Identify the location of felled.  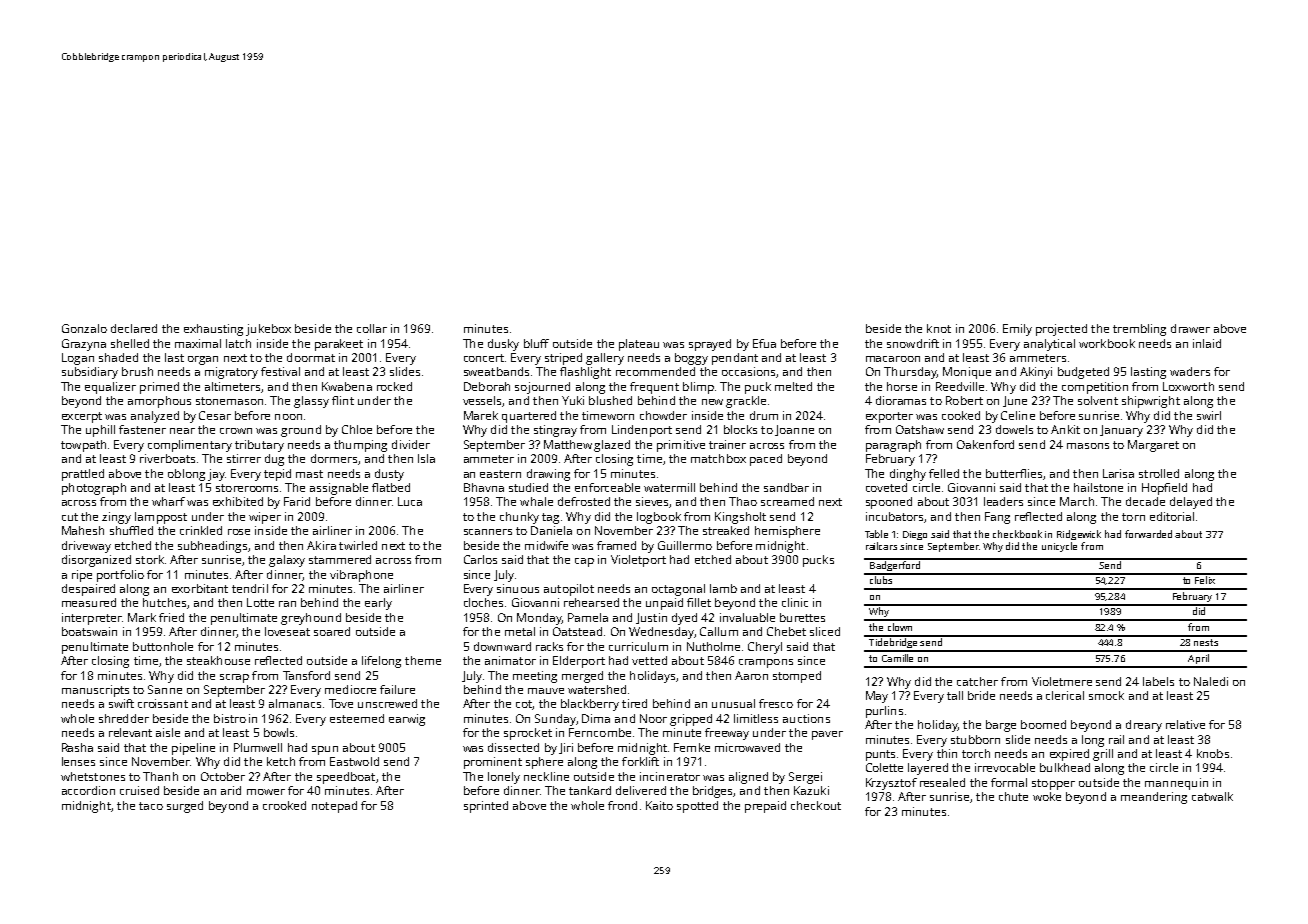
(944, 473).
